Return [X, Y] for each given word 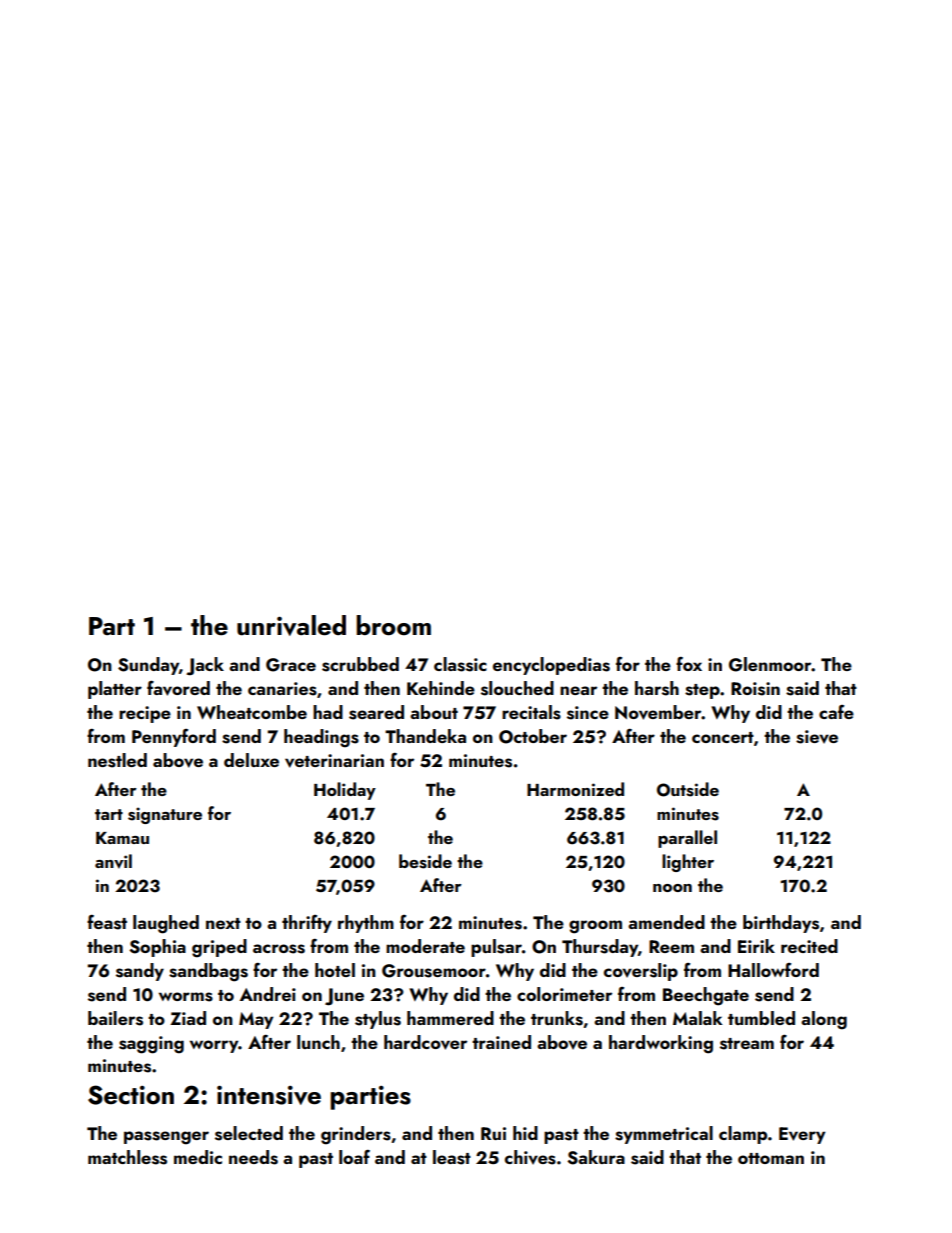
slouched [517, 688]
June [344, 997]
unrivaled [291, 625]
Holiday [345, 791]
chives [530, 1157]
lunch [318, 1042]
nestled [117, 760]
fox [689, 664]
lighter [688, 863]
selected [249, 1133]
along [824, 1020]
